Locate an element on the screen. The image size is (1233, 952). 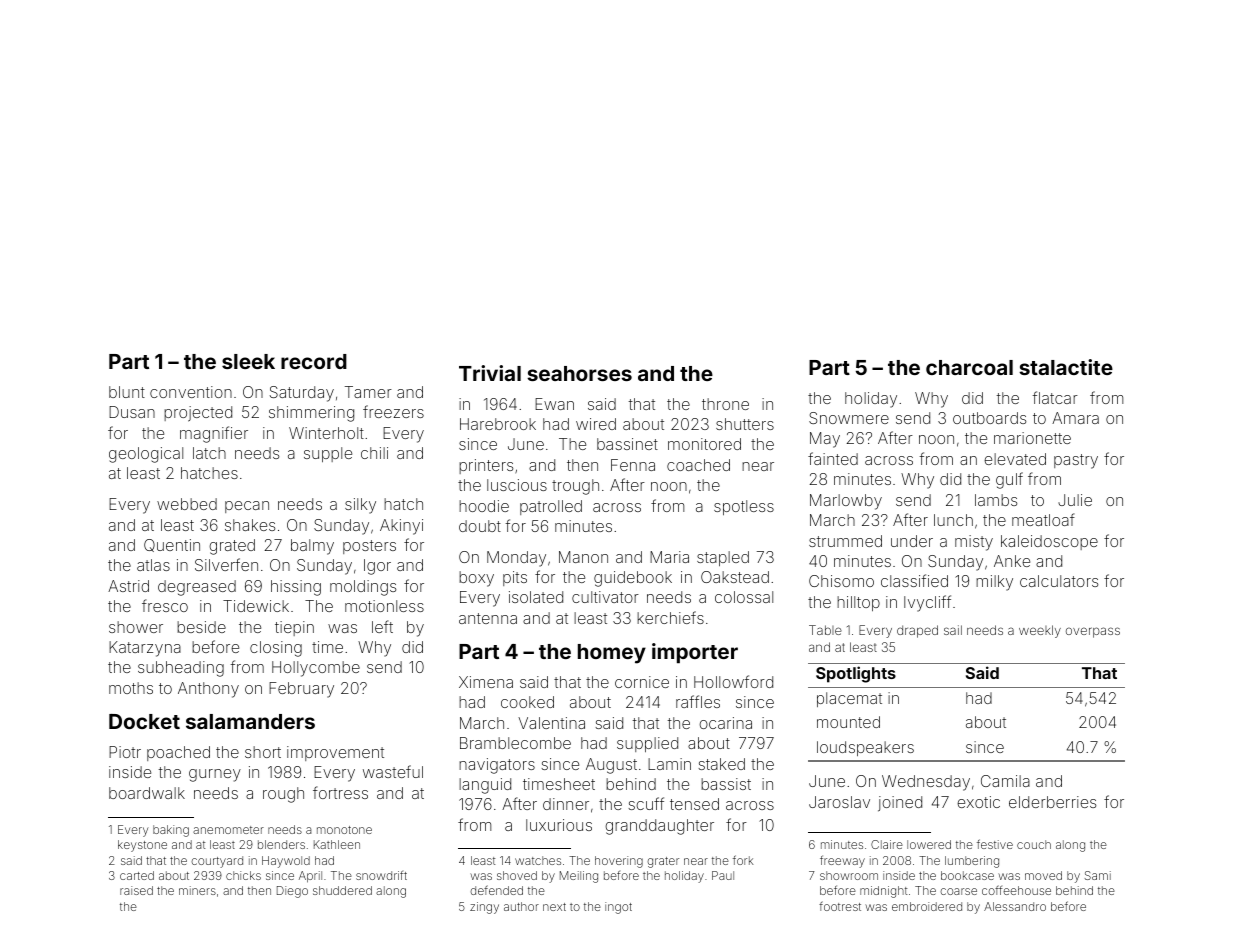
Docket is located at coordinates (144, 721).
